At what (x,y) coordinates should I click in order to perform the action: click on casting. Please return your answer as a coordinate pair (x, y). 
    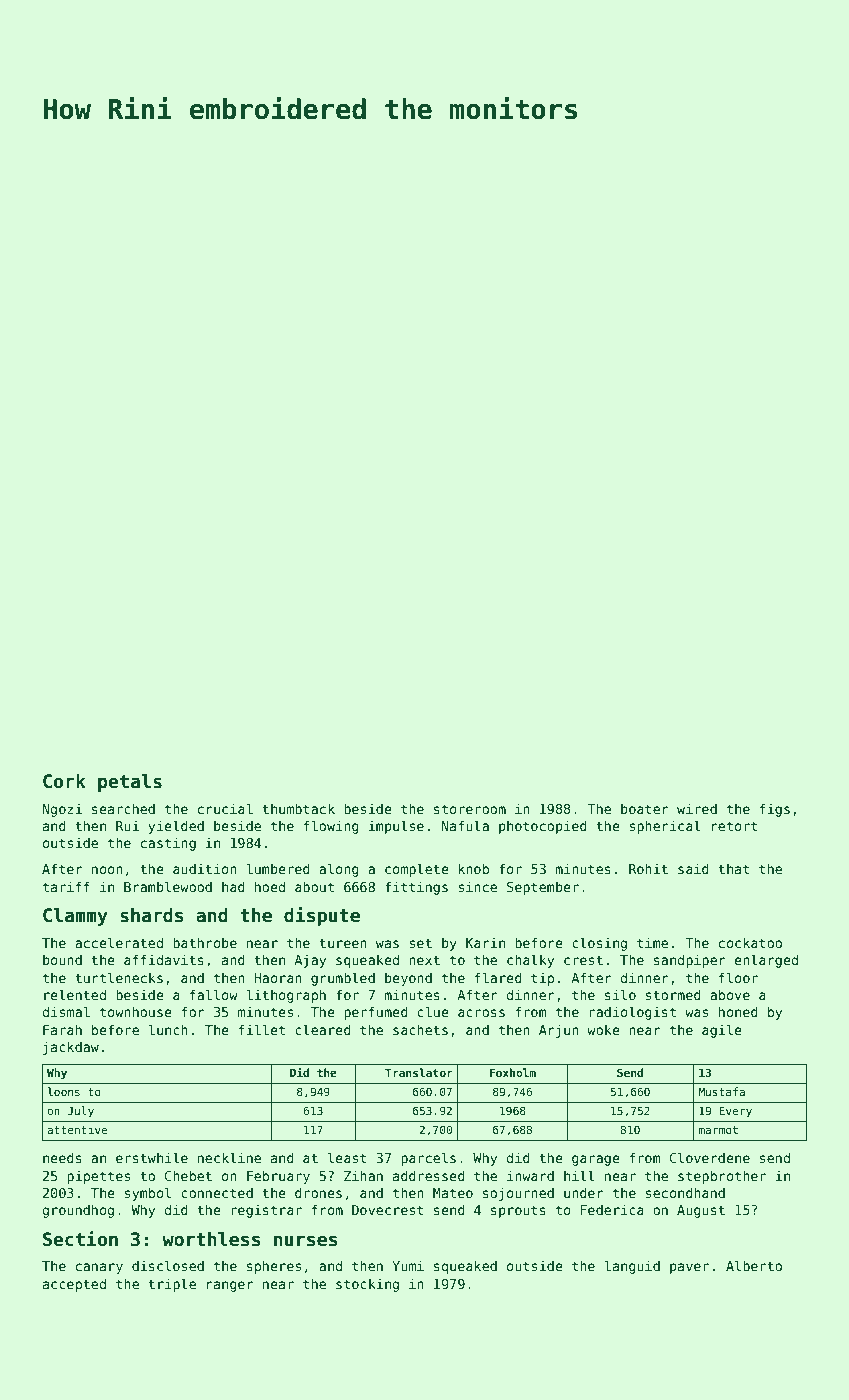
    Looking at the image, I should click on (168, 844).
